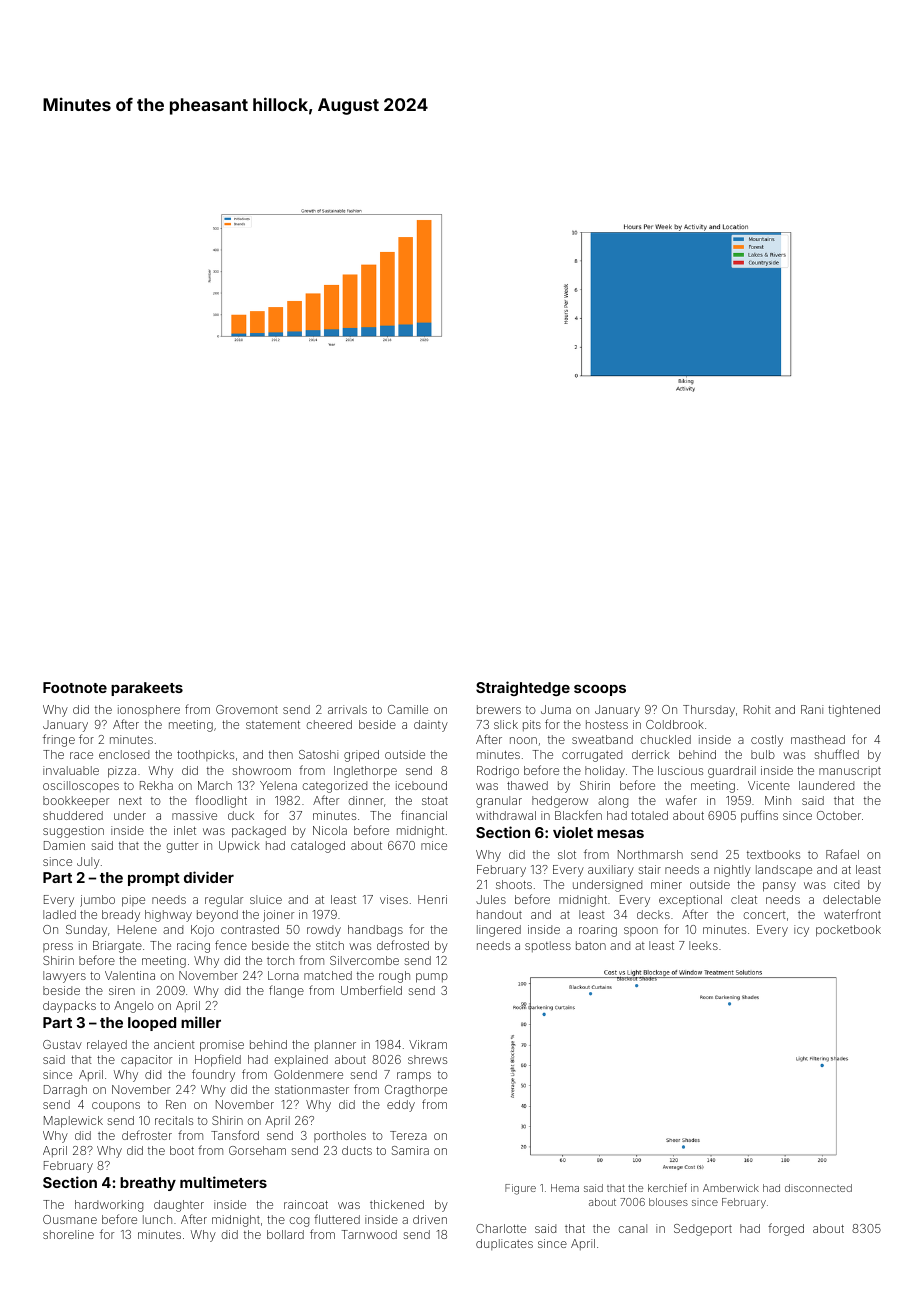  Describe the element at coordinates (371, 990) in the screenshot. I see `Umberfield` at that location.
